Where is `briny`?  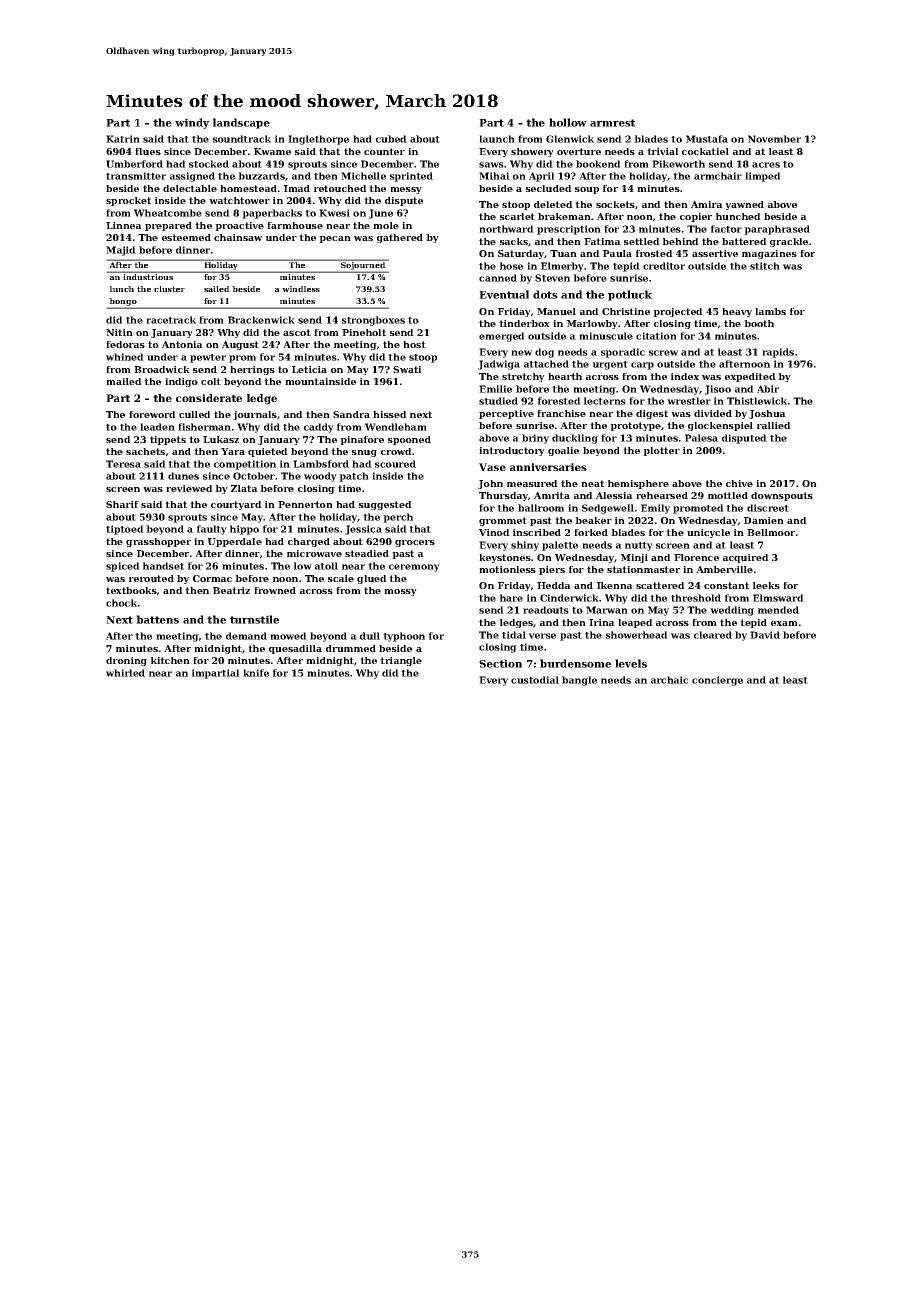
briny is located at coordinates (535, 439).
